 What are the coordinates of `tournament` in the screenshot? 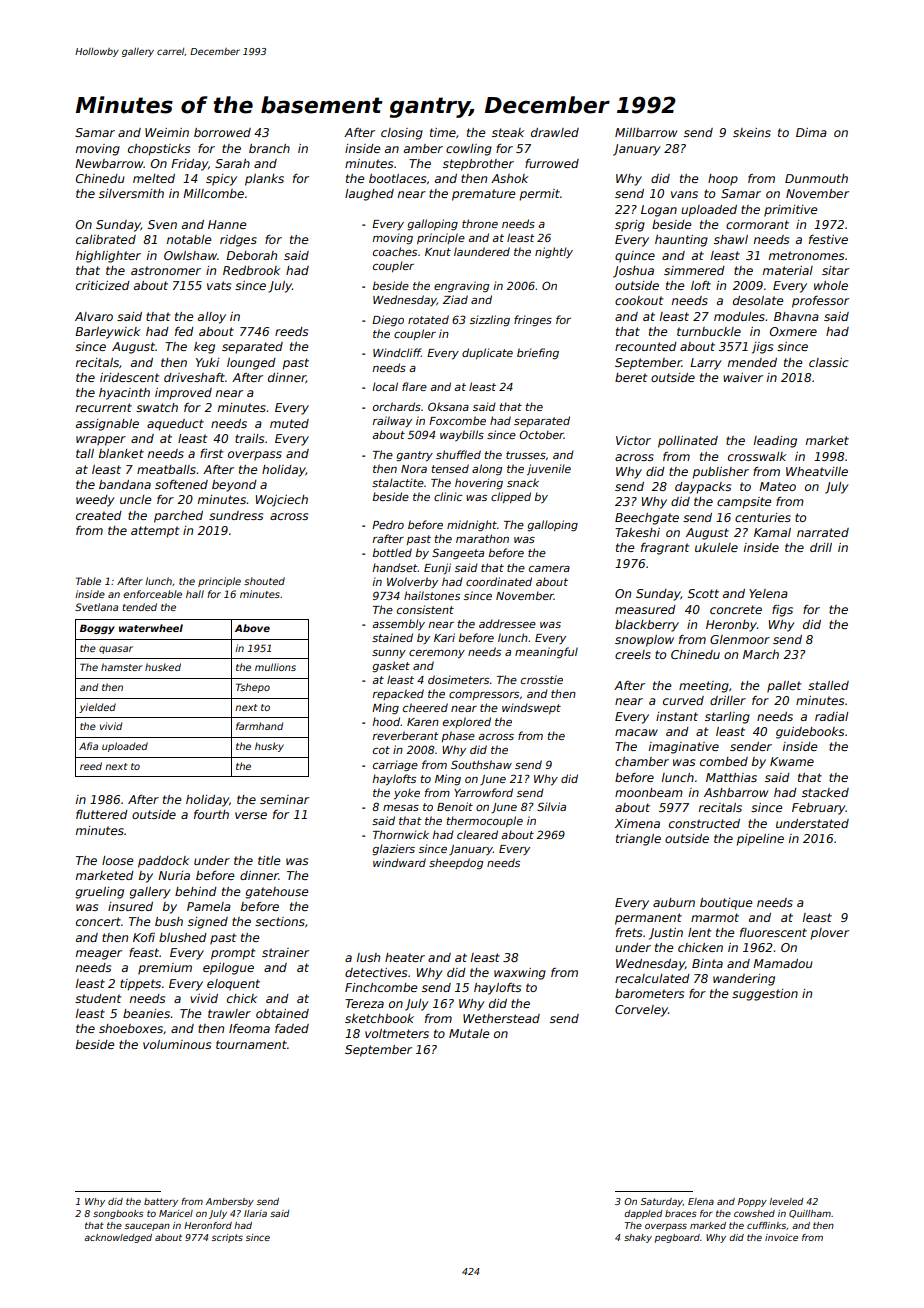 It's located at (251, 1044).
